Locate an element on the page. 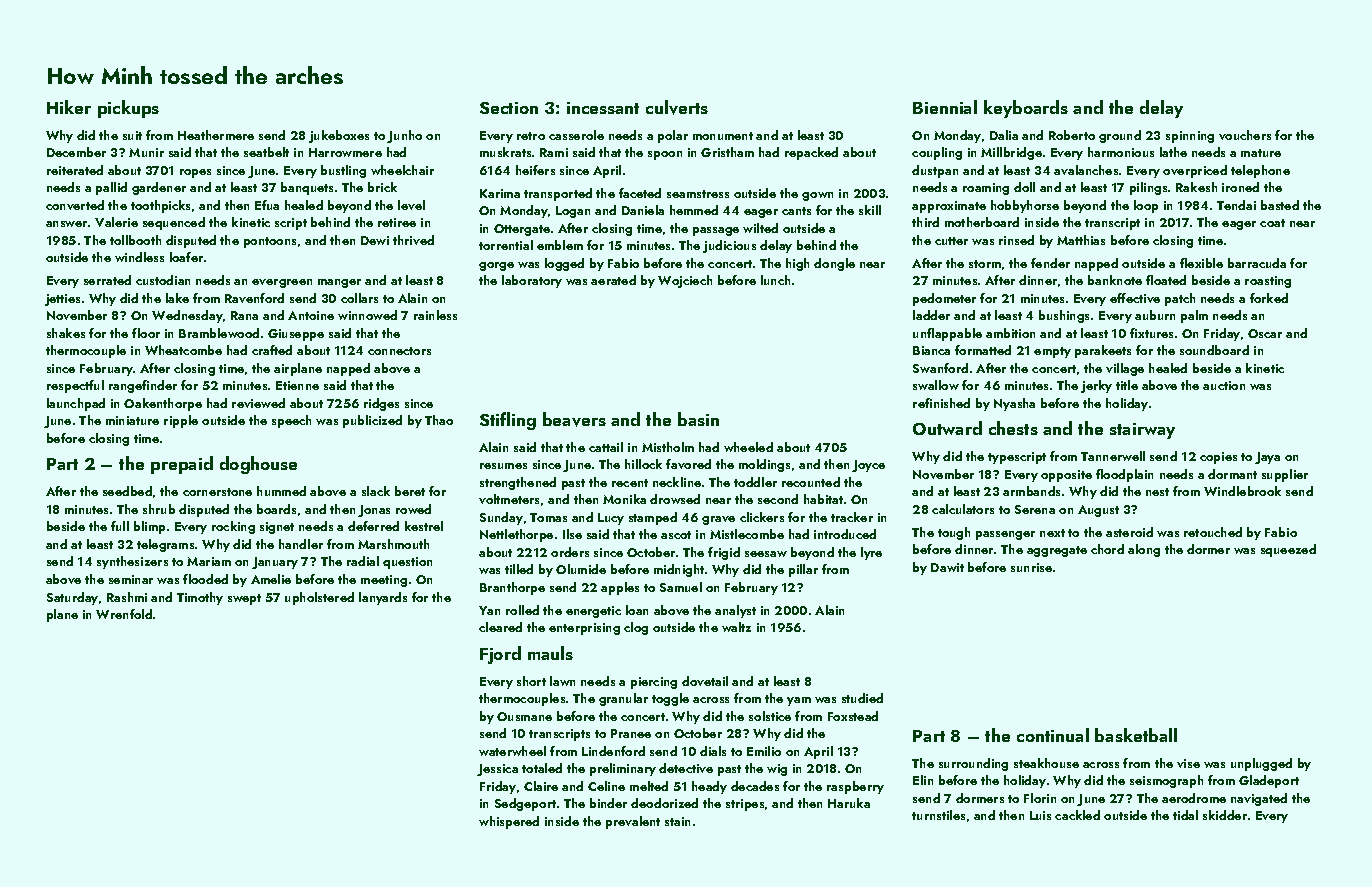 This page has width=1372, height=887. Nettlethorpe is located at coordinates (516, 535).
